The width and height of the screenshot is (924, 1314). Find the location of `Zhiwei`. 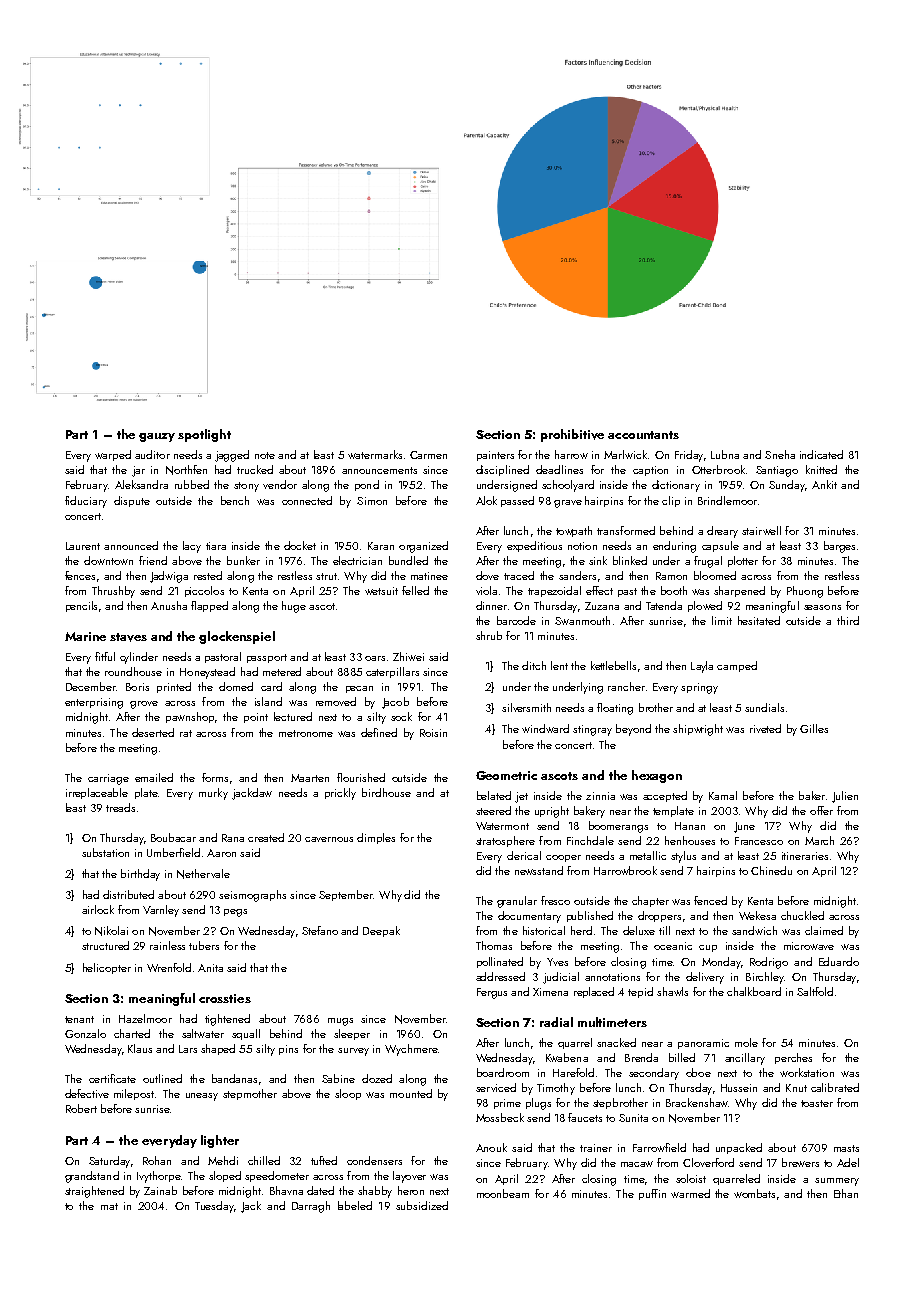

Zhiwei is located at coordinates (408, 656).
